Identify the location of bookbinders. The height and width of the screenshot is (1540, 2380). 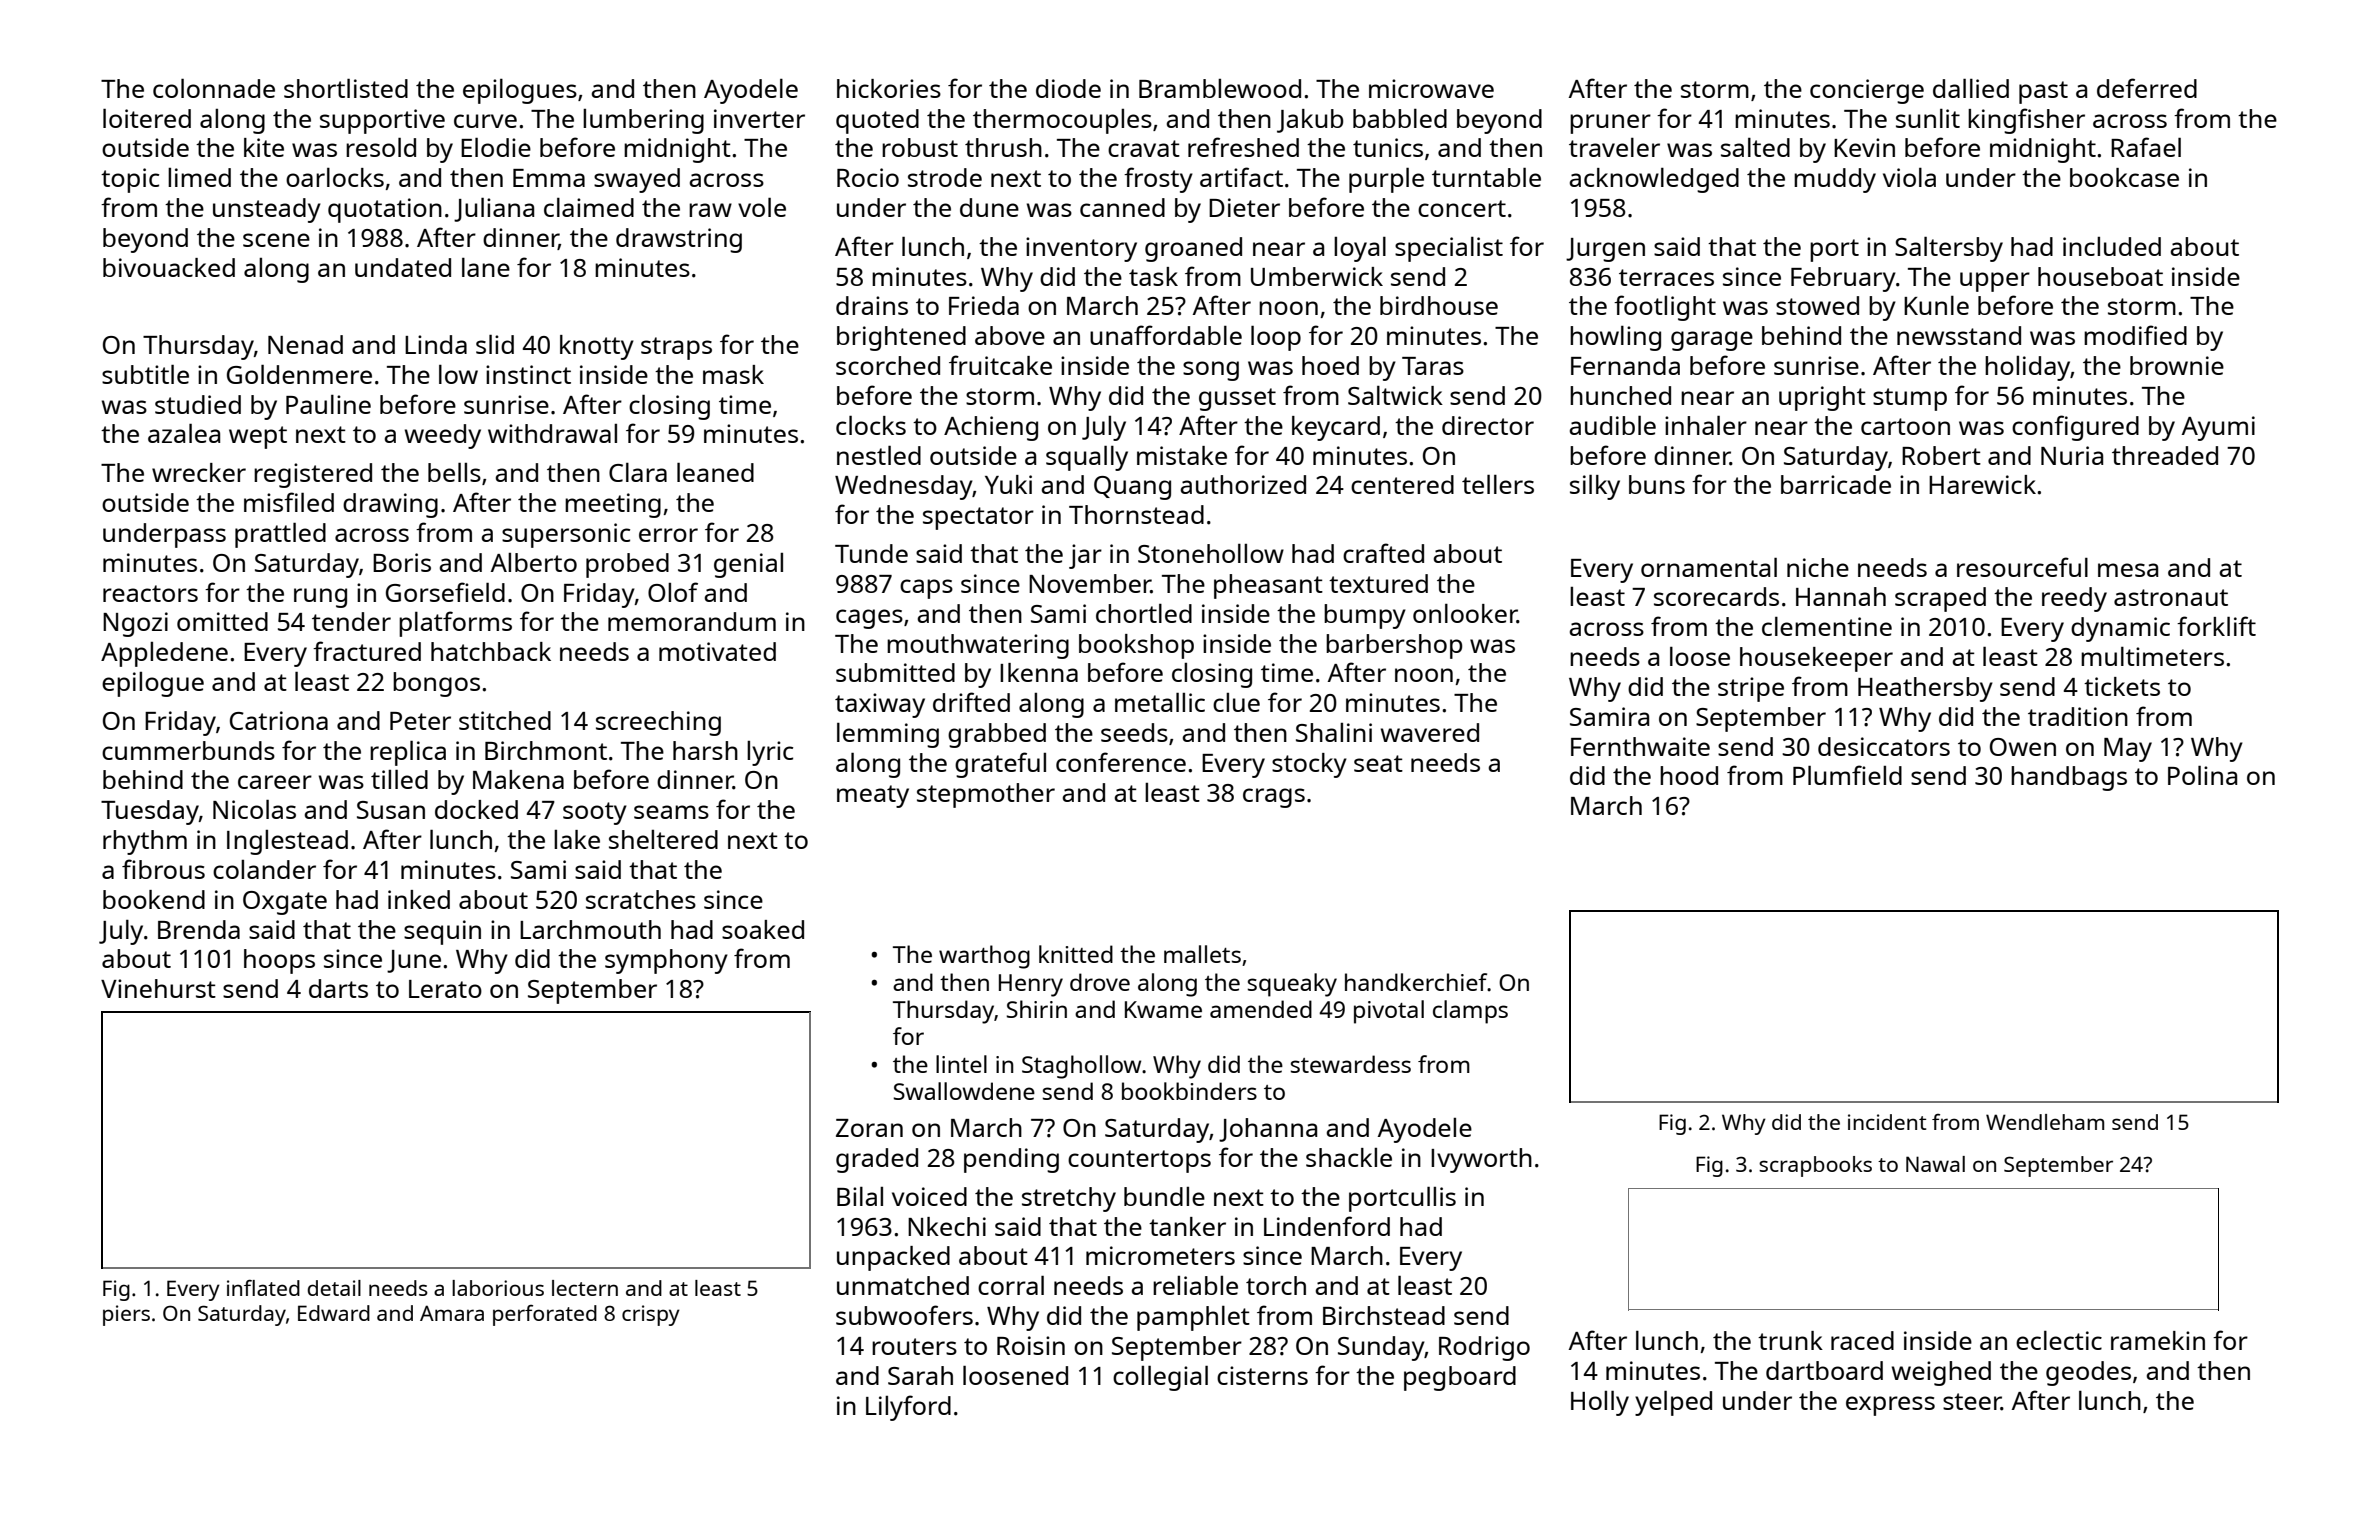
(1189, 1091).
